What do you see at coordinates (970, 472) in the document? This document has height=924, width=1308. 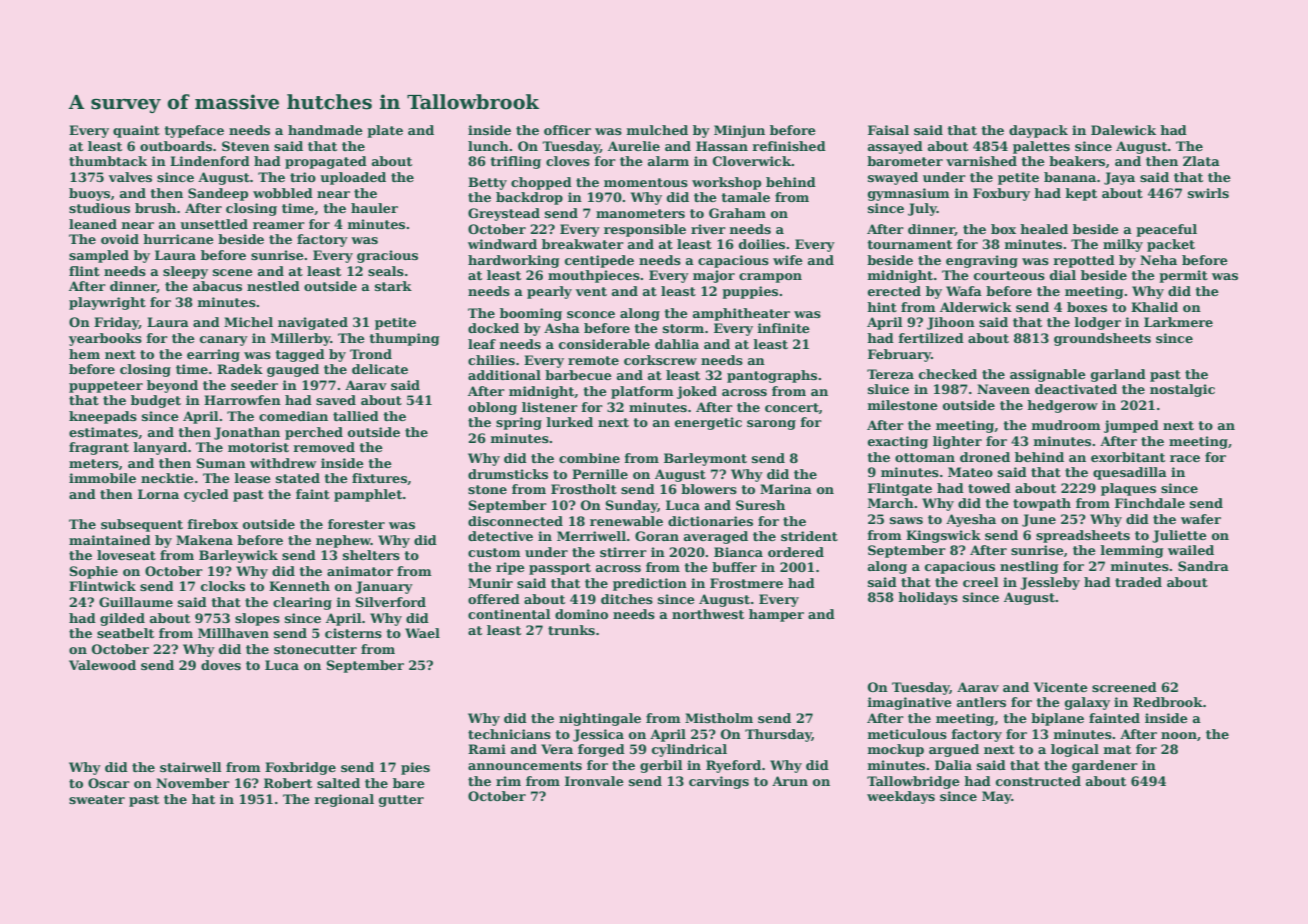 I see `Mateo` at bounding box center [970, 472].
